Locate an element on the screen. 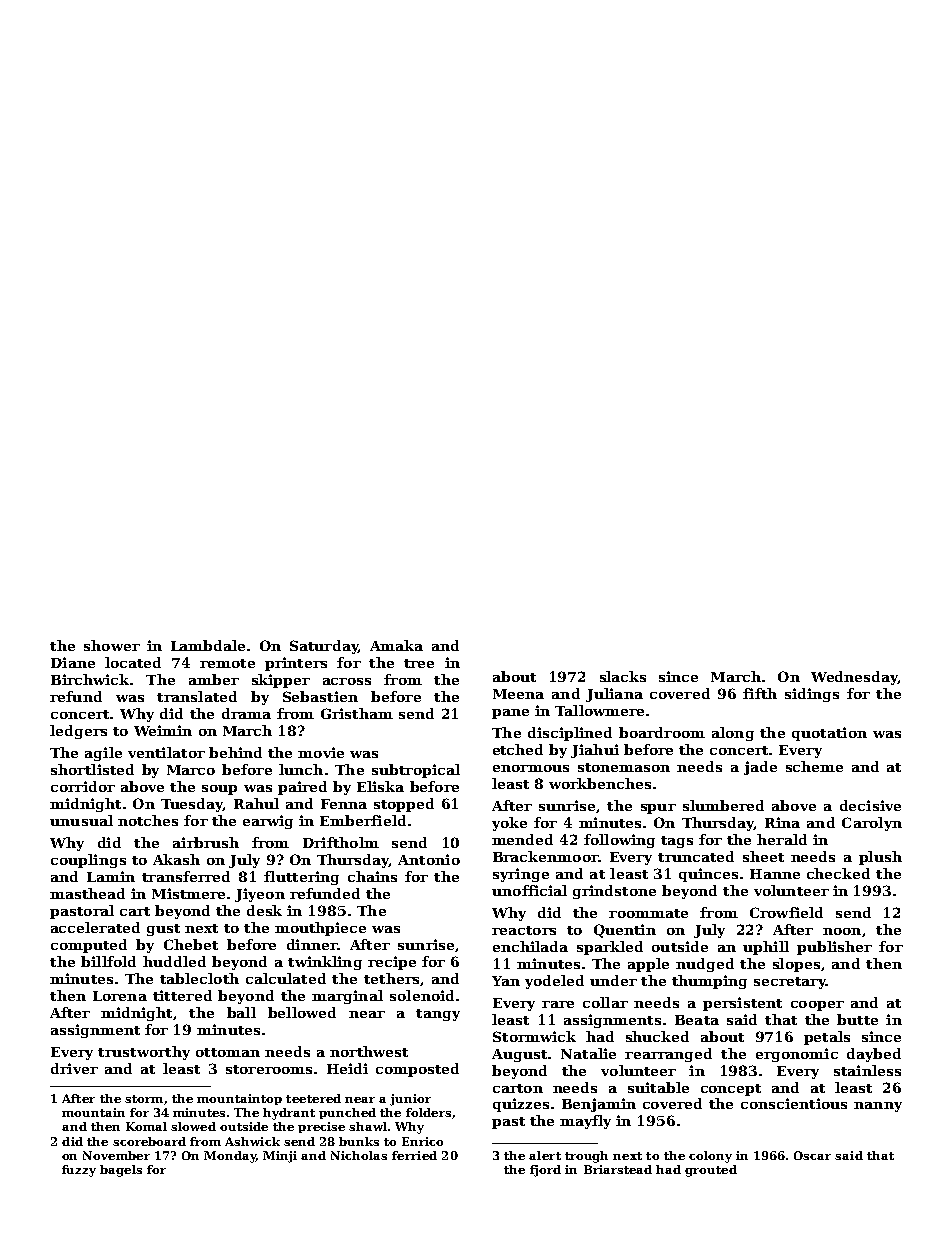  slacks is located at coordinates (623, 676).
